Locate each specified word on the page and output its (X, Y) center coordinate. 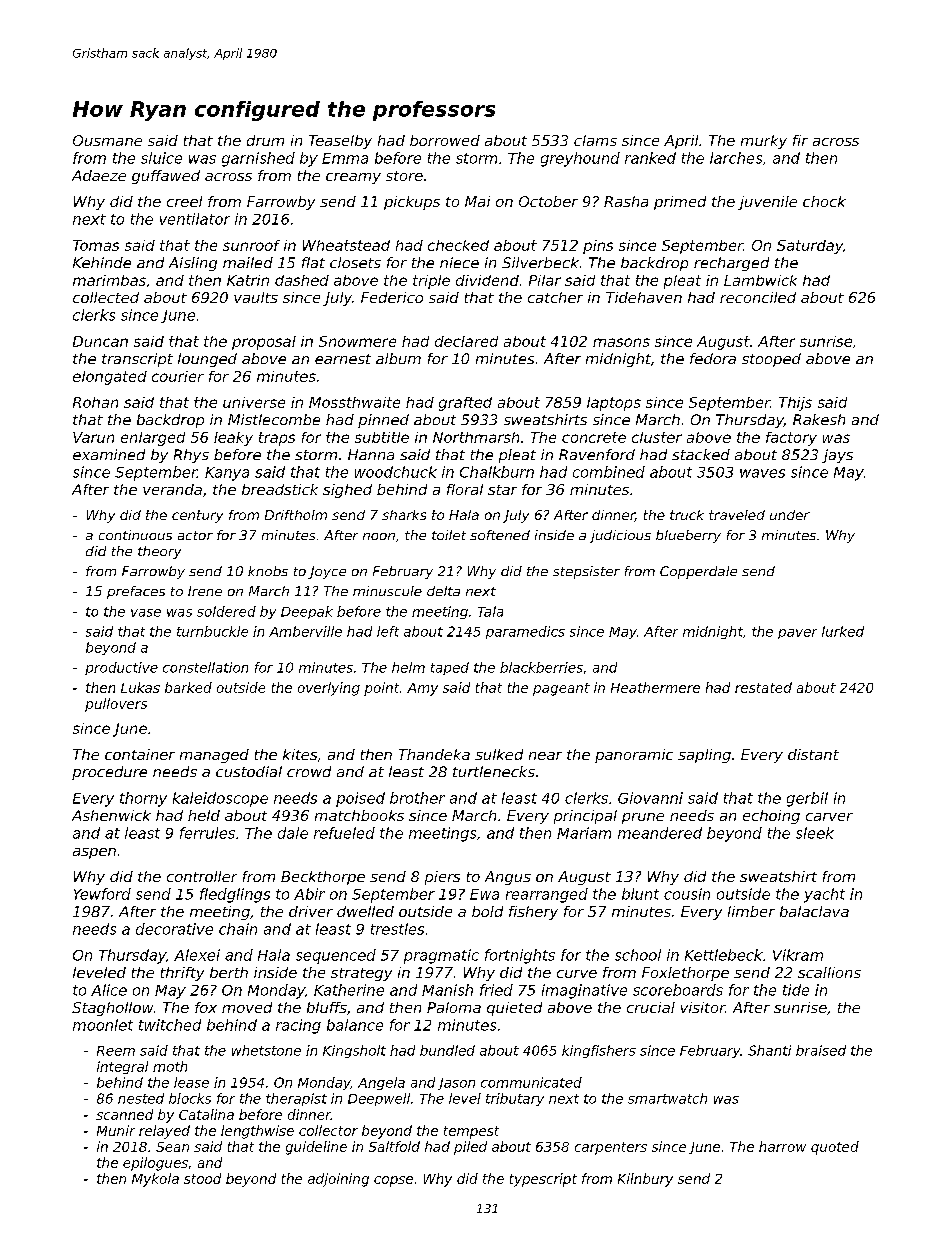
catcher (555, 297)
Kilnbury (645, 1180)
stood (202, 1178)
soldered (226, 611)
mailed (248, 262)
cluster (657, 437)
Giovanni (650, 798)
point (381, 689)
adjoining (338, 1180)
